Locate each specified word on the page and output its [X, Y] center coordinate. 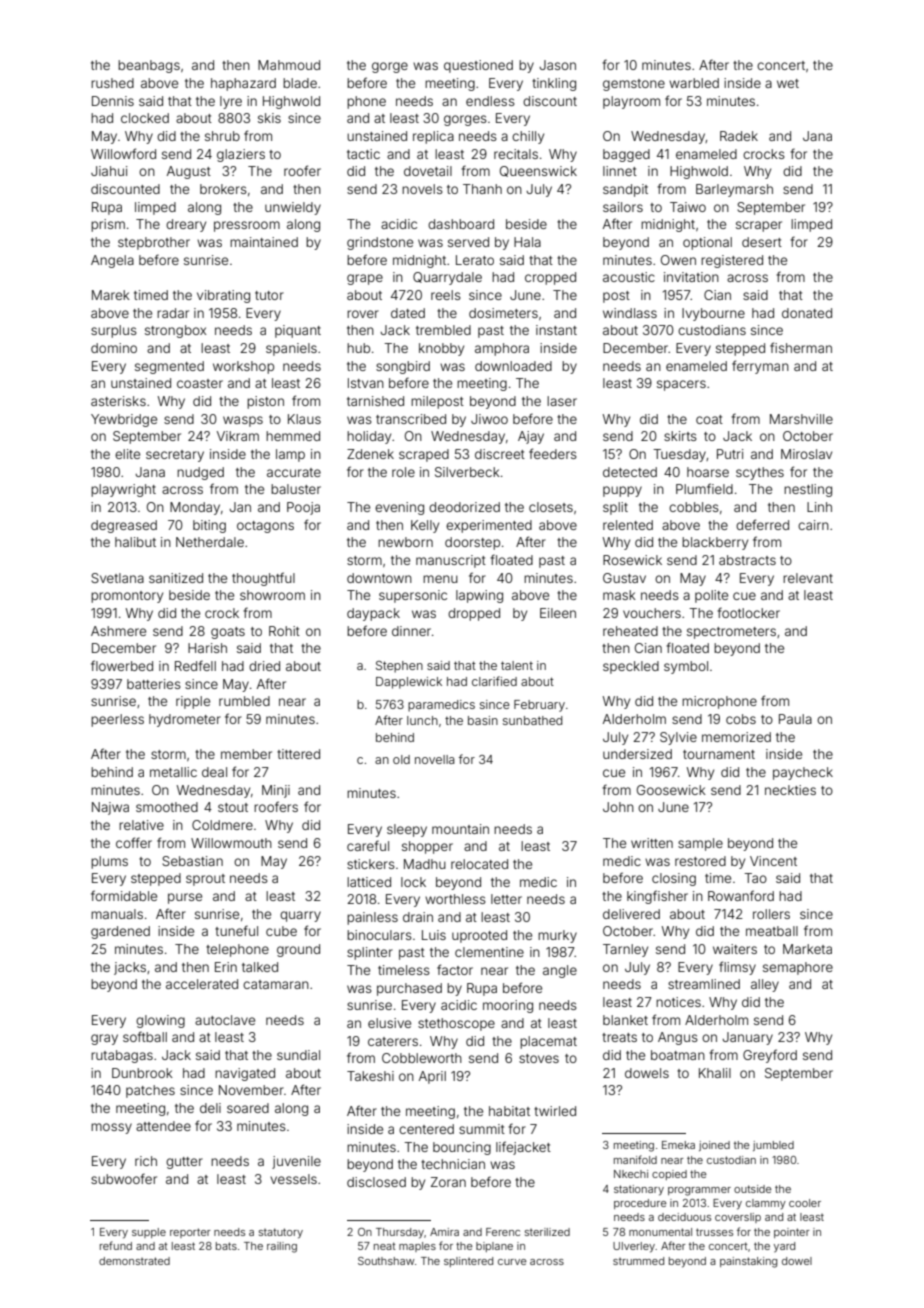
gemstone [634, 85]
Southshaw [386, 1261]
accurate [294, 472]
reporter [190, 1233]
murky [557, 936]
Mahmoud [289, 65]
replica [433, 137]
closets [551, 507]
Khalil [715, 1073]
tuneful [236, 930]
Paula [795, 719]
